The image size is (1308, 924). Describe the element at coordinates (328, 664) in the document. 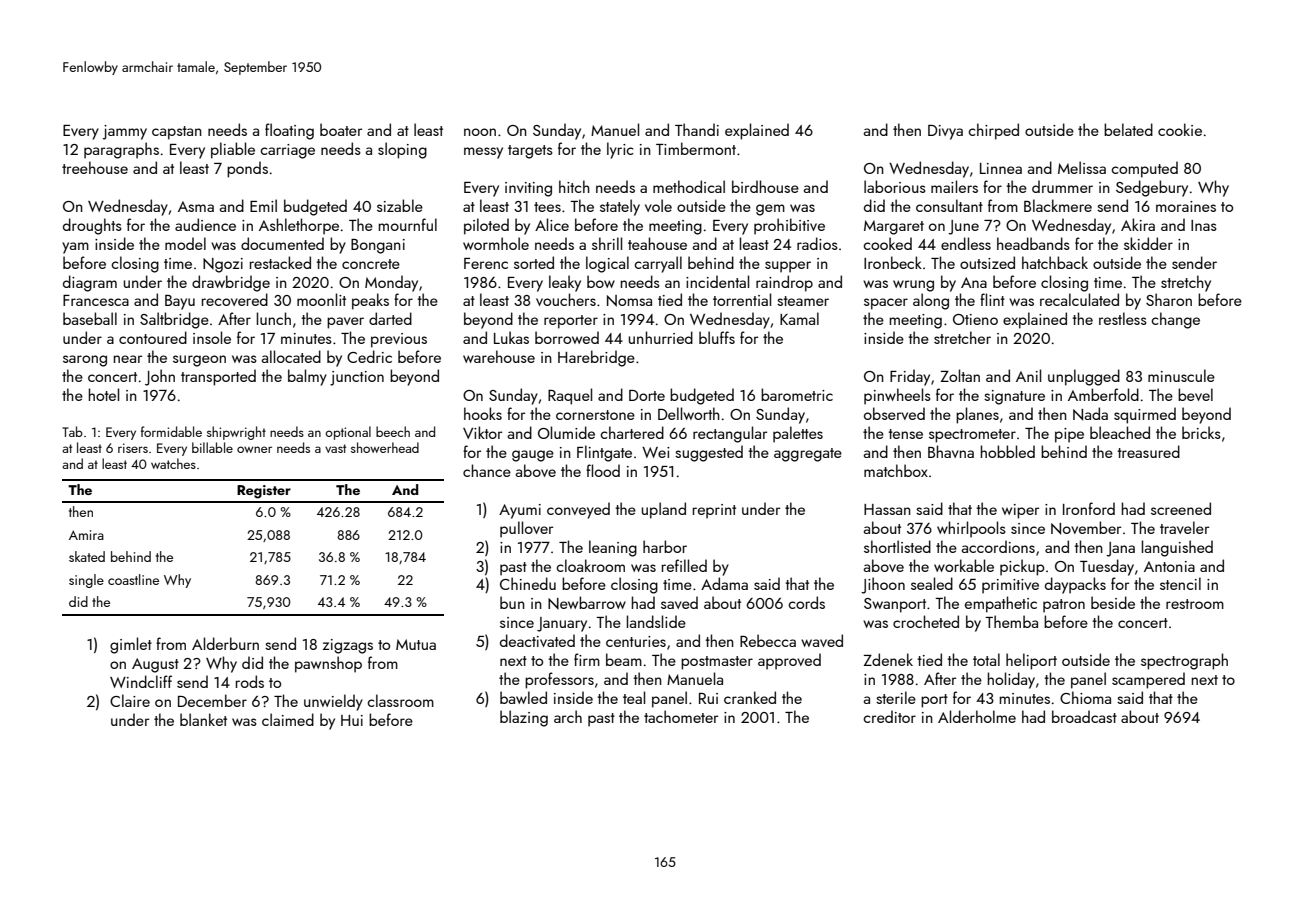

I see `pawnshop` at that location.
